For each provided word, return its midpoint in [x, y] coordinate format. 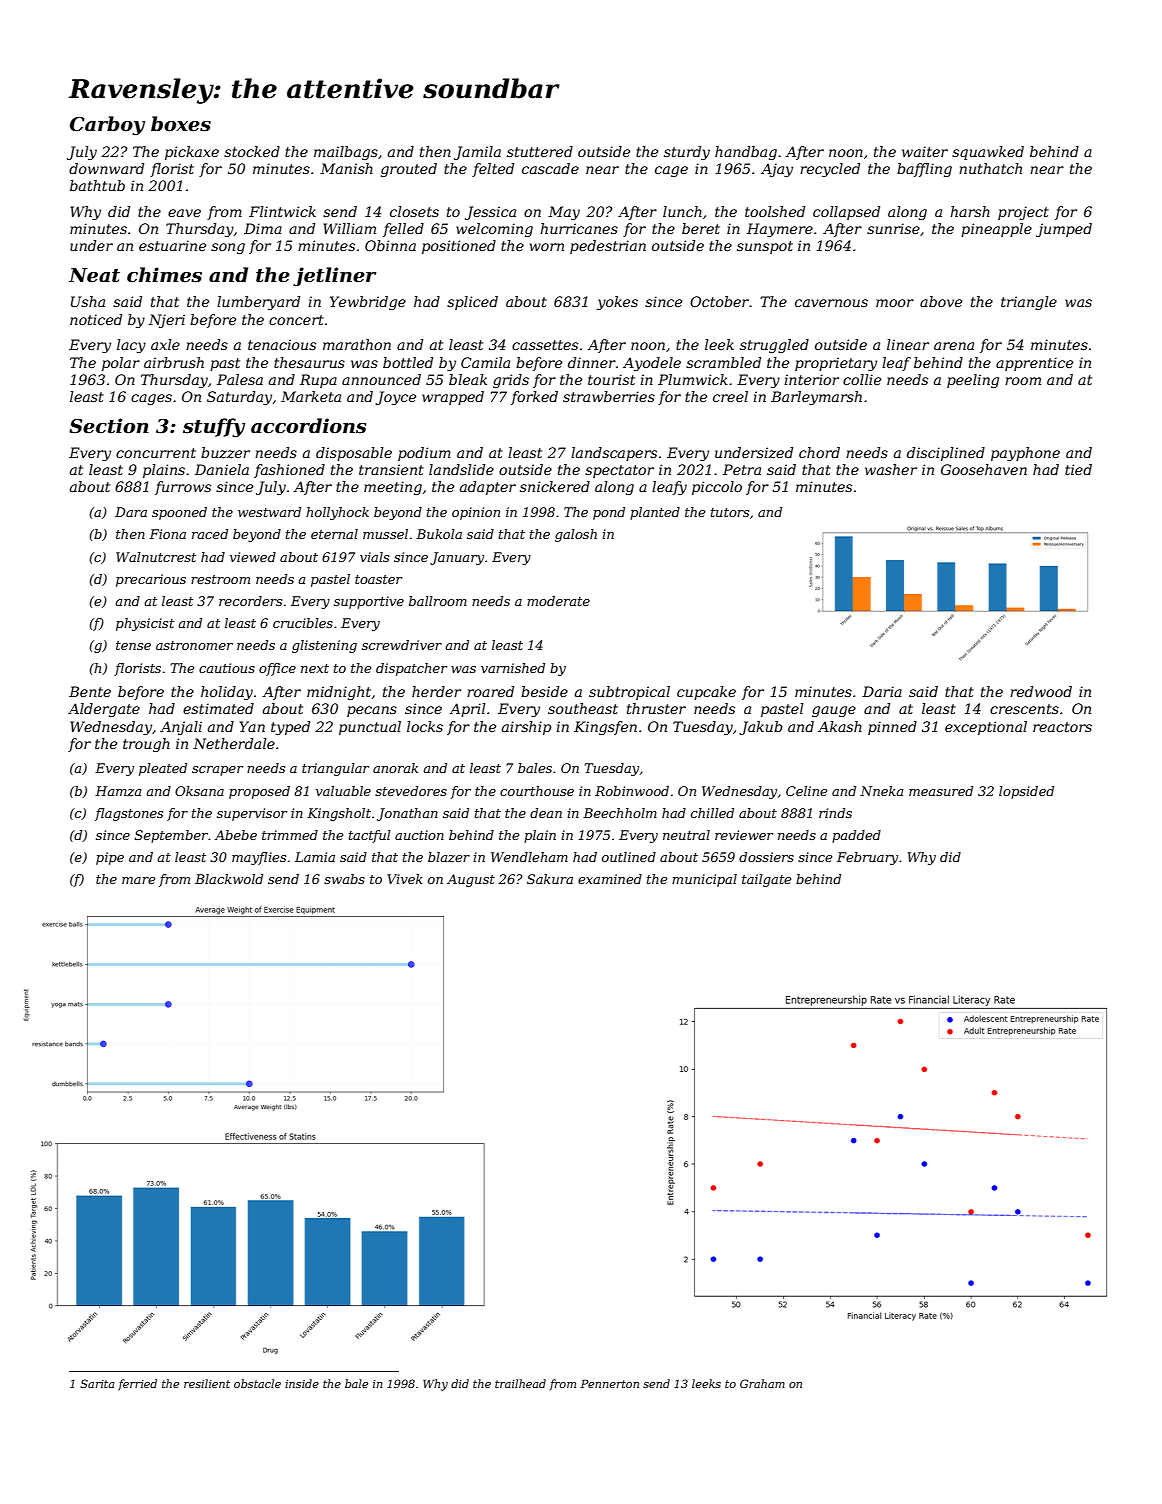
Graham [762, 1383]
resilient [207, 1383]
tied [1078, 469]
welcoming [494, 230]
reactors [1062, 727]
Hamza [118, 791]
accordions [308, 426]
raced [210, 534]
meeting [393, 488]
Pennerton [609, 1384]
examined [610, 879]
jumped [1064, 230]
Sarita [98, 1383]
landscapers [614, 454]
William [349, 228]
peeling [973, 381]
